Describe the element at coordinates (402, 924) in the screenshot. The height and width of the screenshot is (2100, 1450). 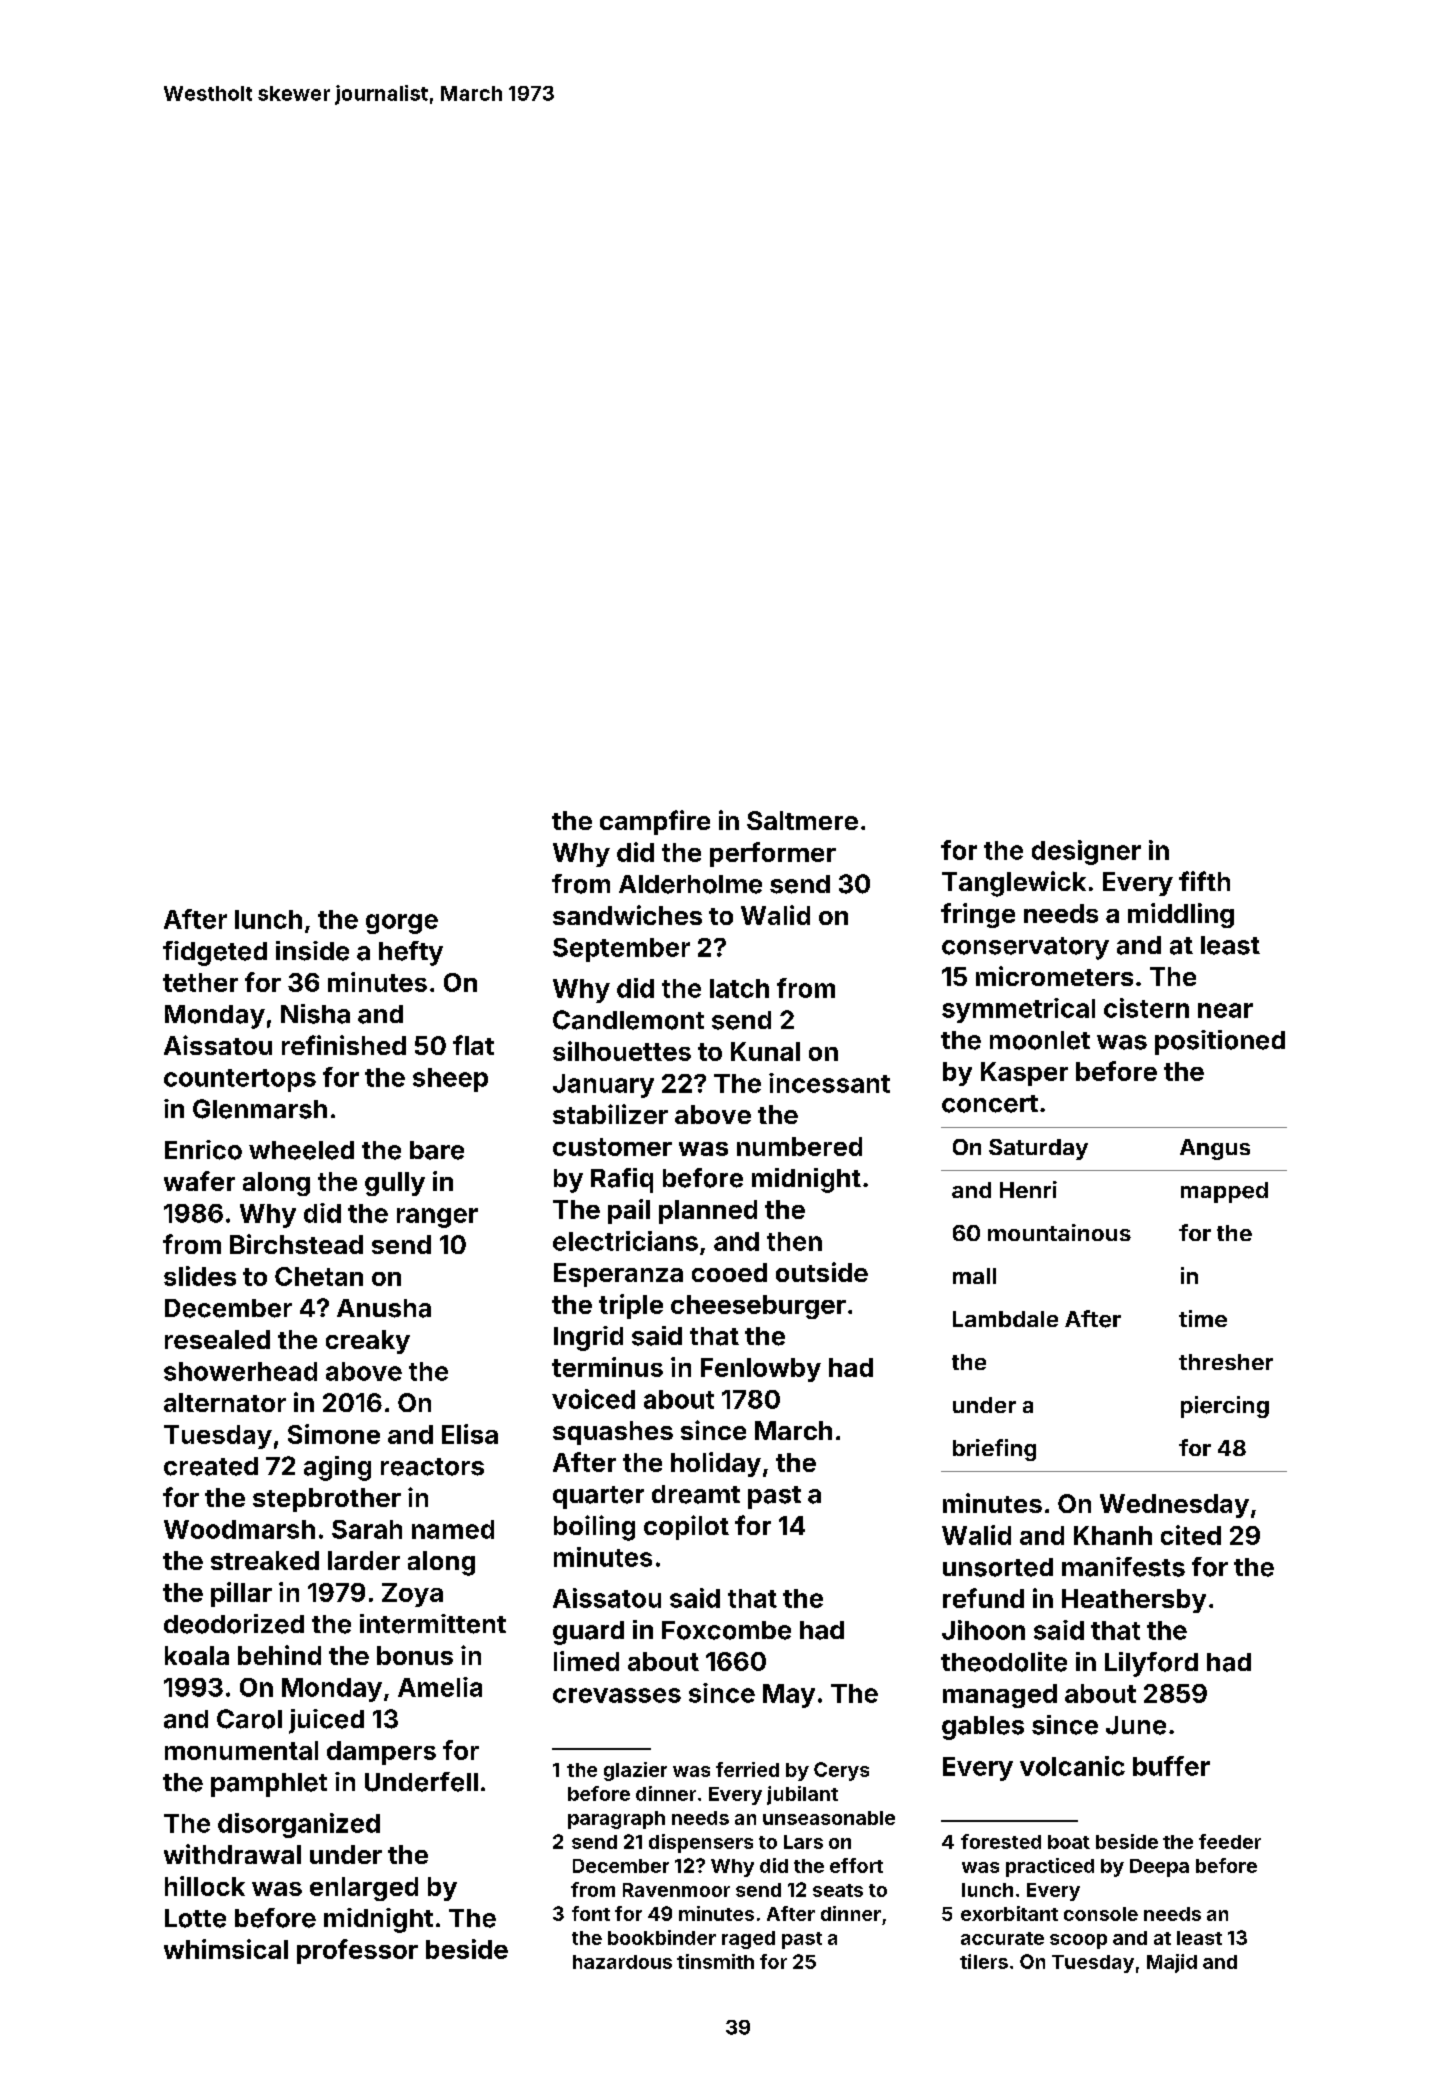
I see `gorge` at that location.
